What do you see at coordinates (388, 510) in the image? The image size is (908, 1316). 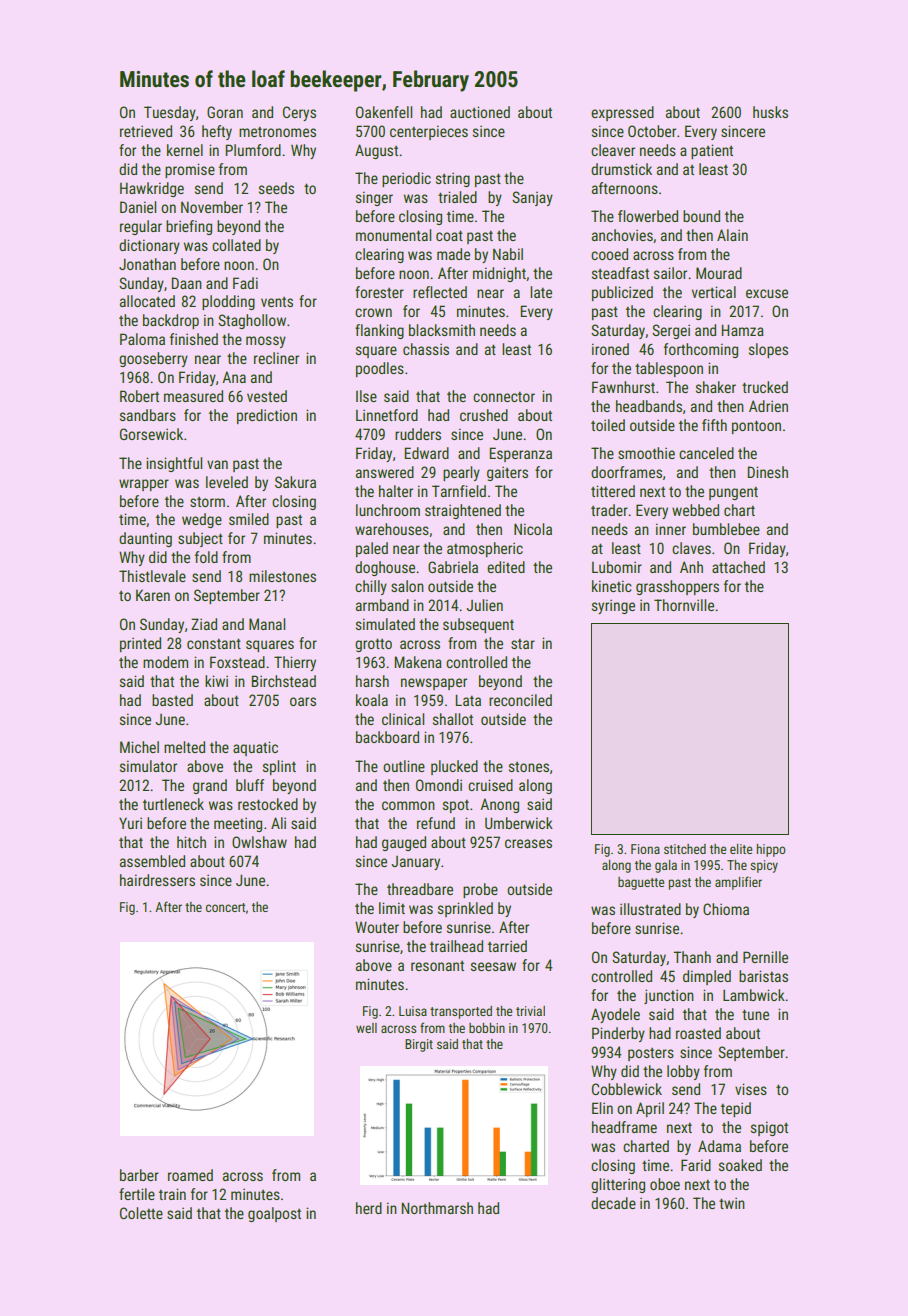 I see `lunchroom` at bounding box center [388, 510].
